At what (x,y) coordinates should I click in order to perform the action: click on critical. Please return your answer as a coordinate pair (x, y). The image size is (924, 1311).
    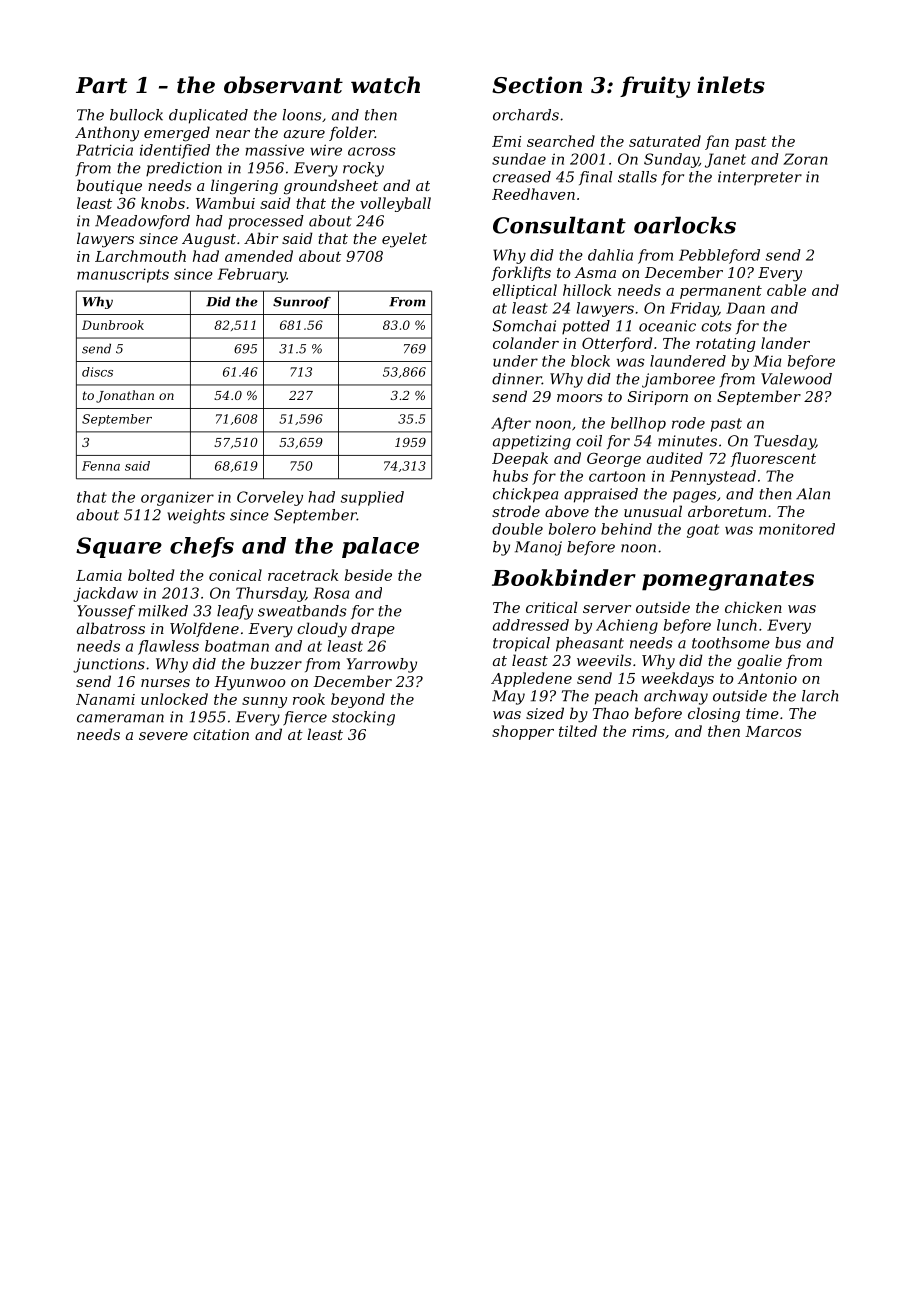
    Looking at the image, I should click on (551, 607).
